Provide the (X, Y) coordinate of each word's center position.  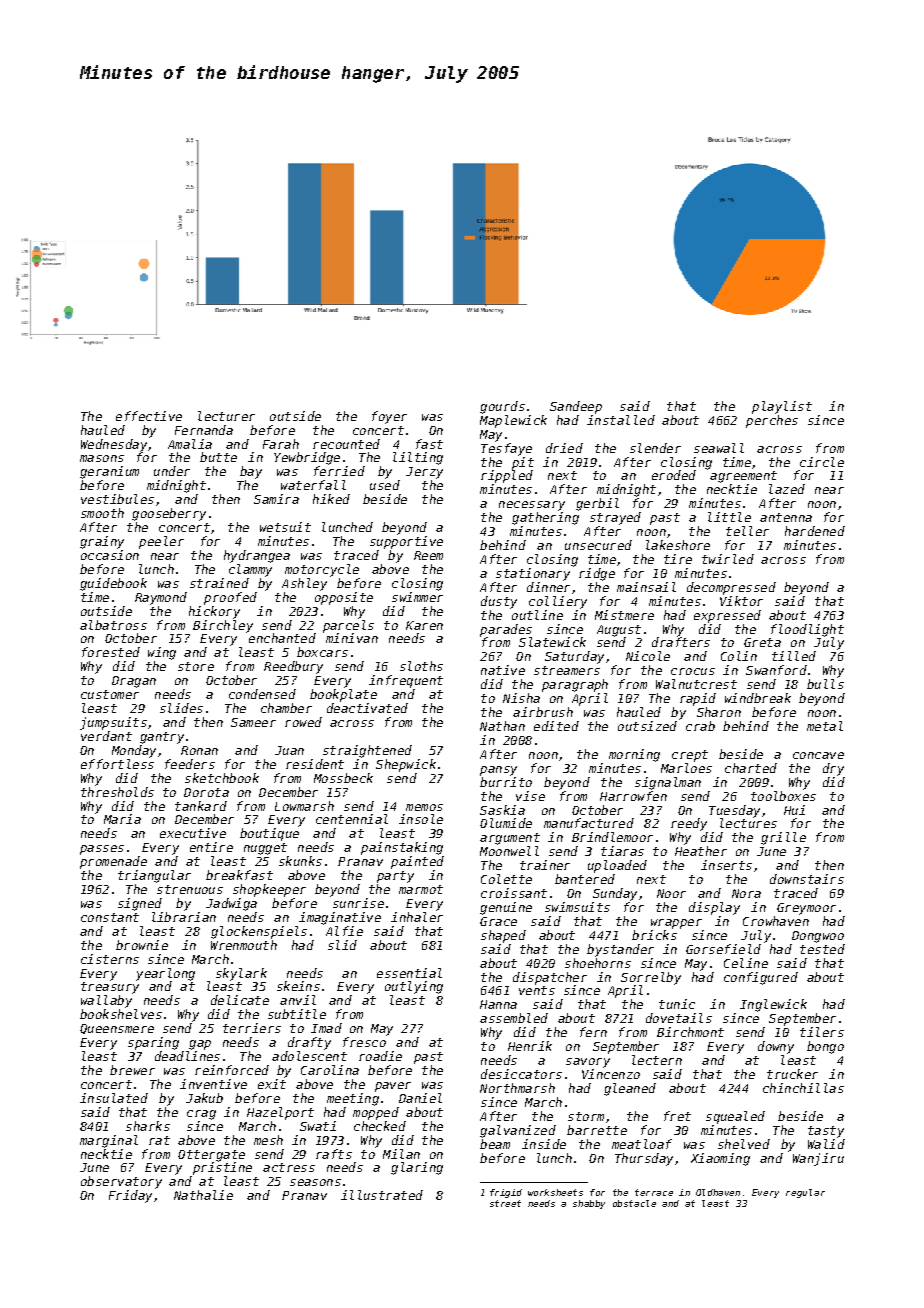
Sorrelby (651, 978)
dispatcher (550, 978)
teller (747, 531)
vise (530, 796)
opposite (344, 598)
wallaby (106, 1001)
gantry (162, 738)
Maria (122, 819)
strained (219, 583)
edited (556, 726)
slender (655, 448)
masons (102, 458)
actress (289, 1167)
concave (818, 755)
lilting (418, 458)
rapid (698, 699)
